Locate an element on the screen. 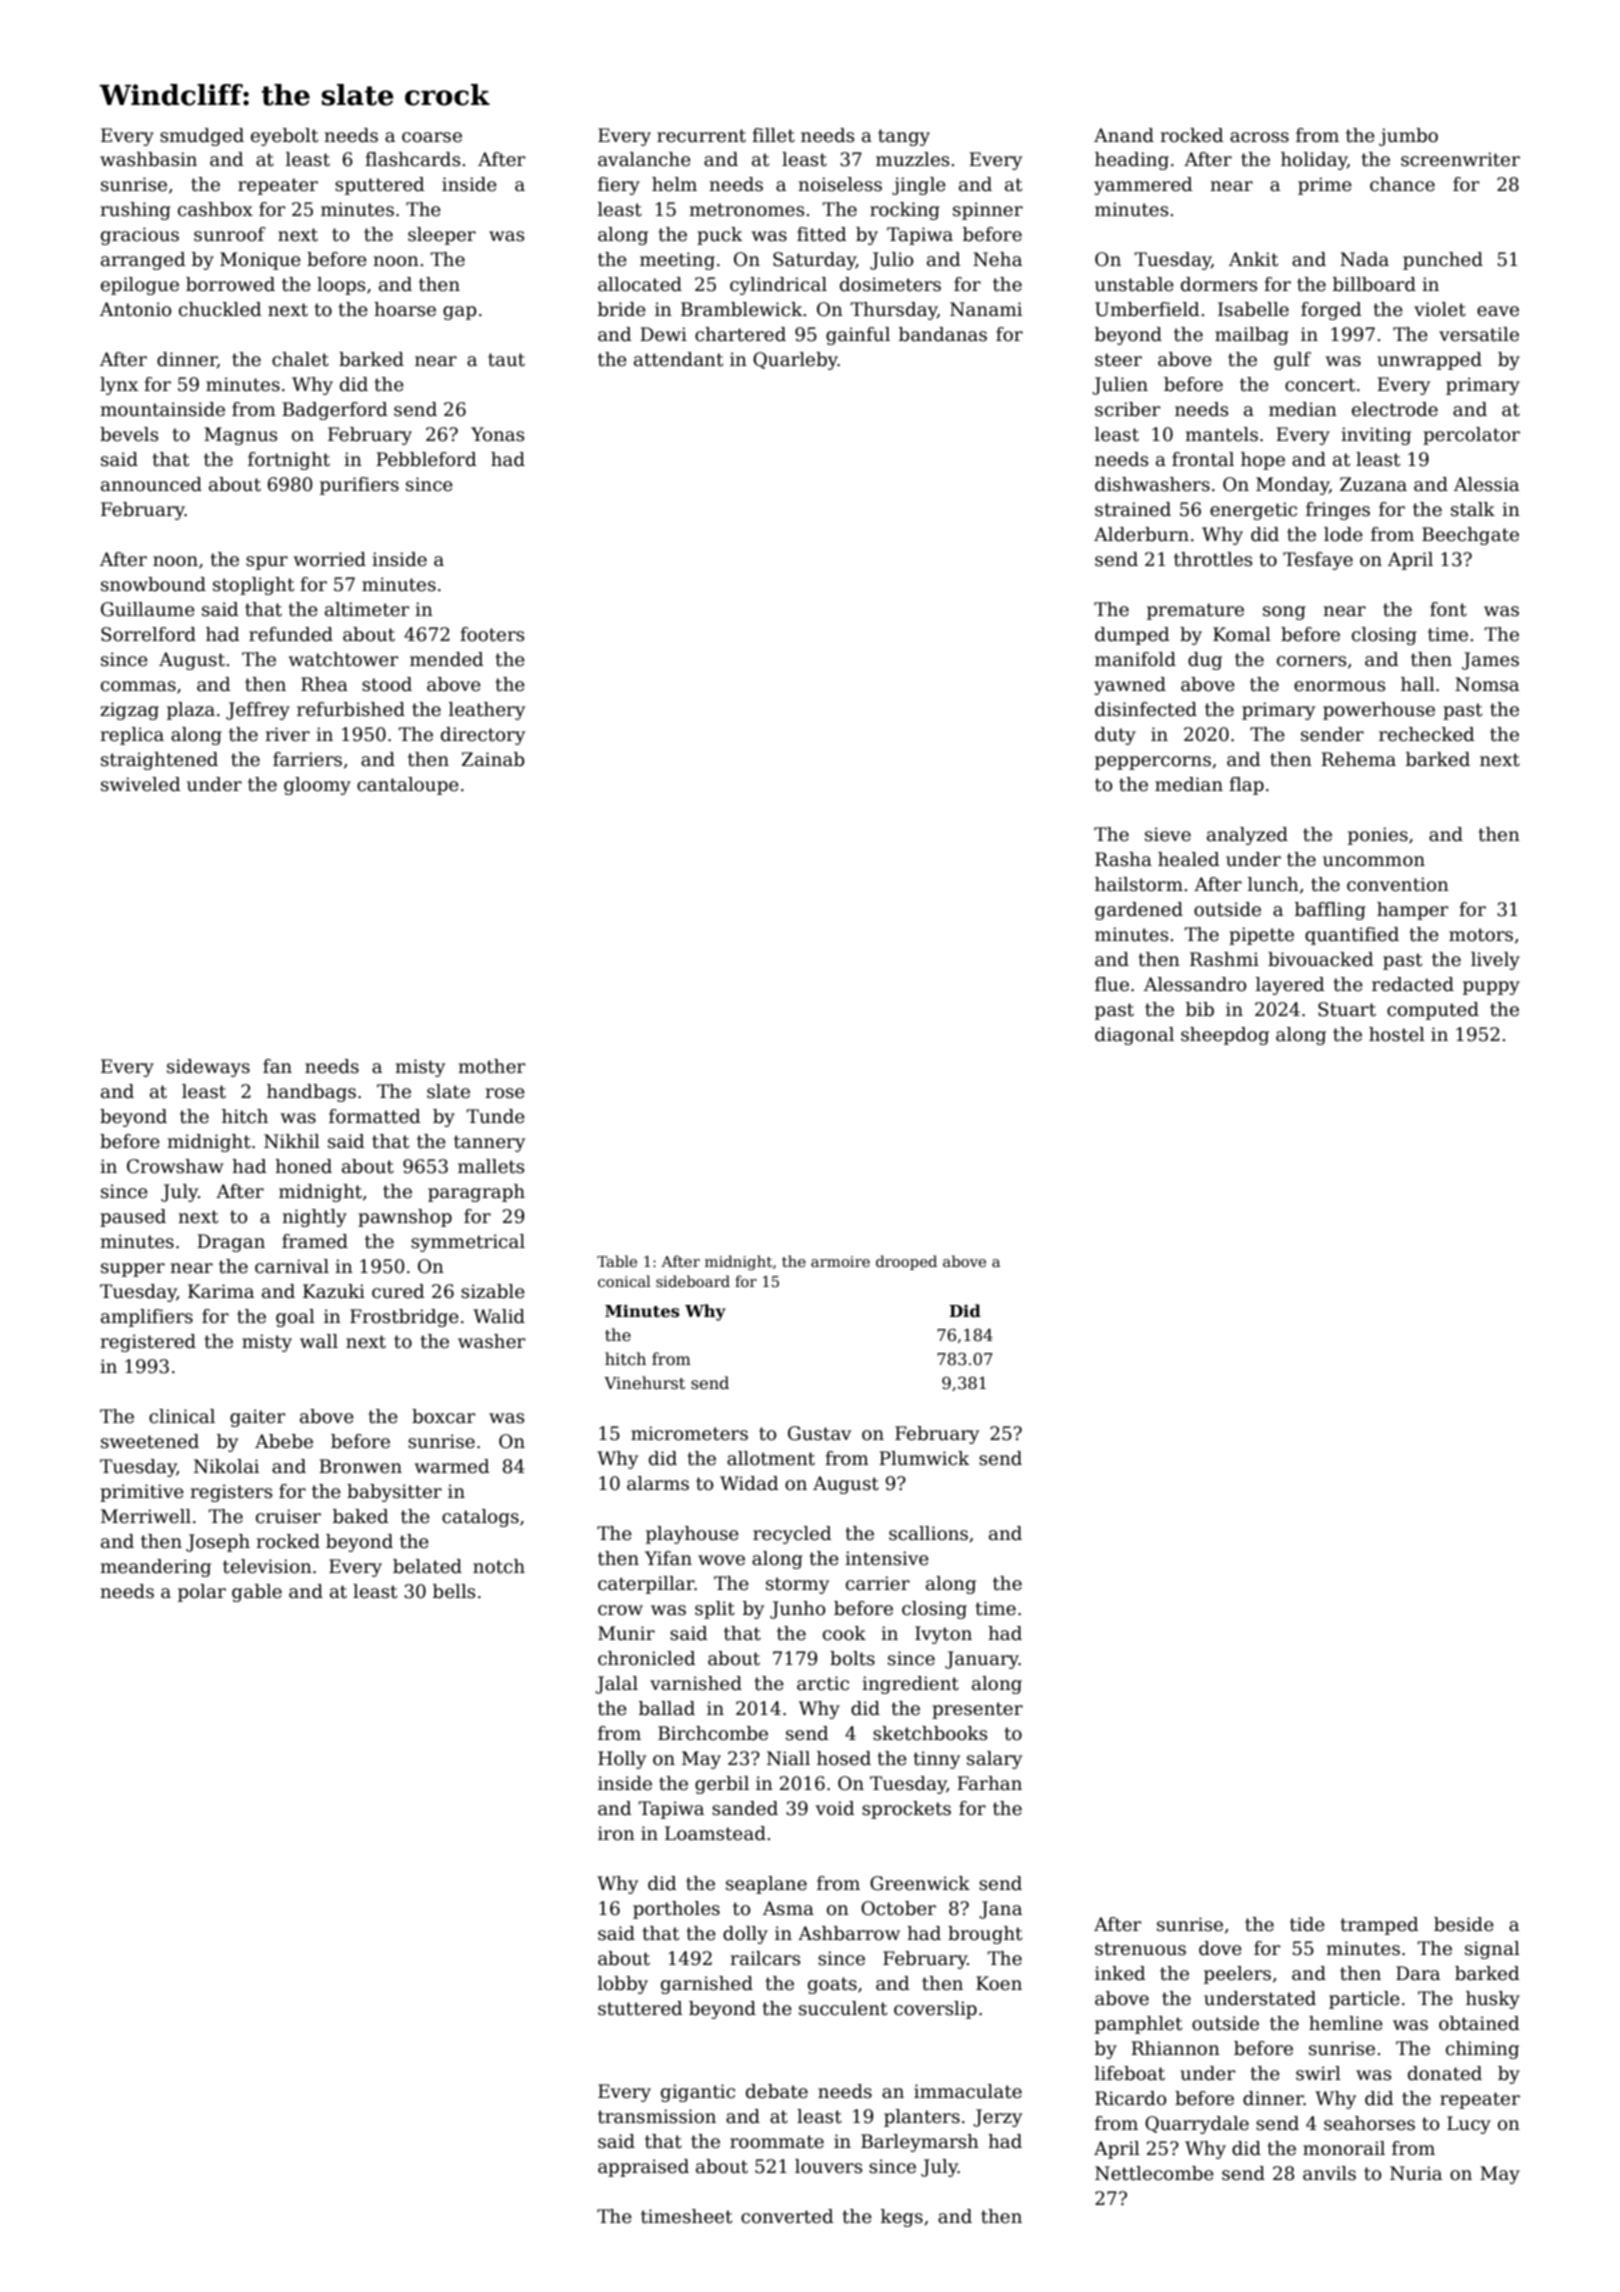 This screenshot has height=2292, width=1620. flue is located at coordinates (1112, 984).
